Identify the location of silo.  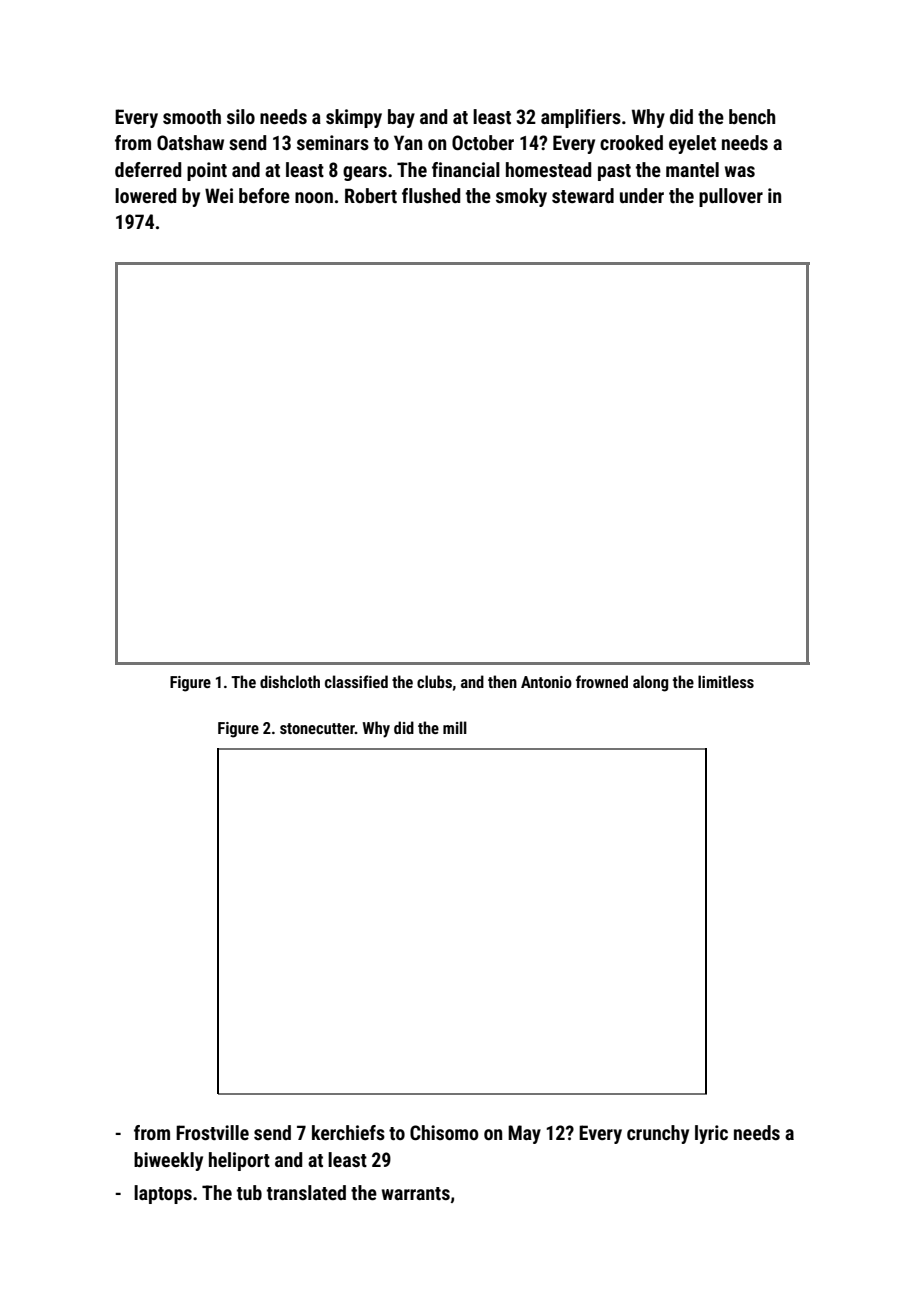
(241, 116).
